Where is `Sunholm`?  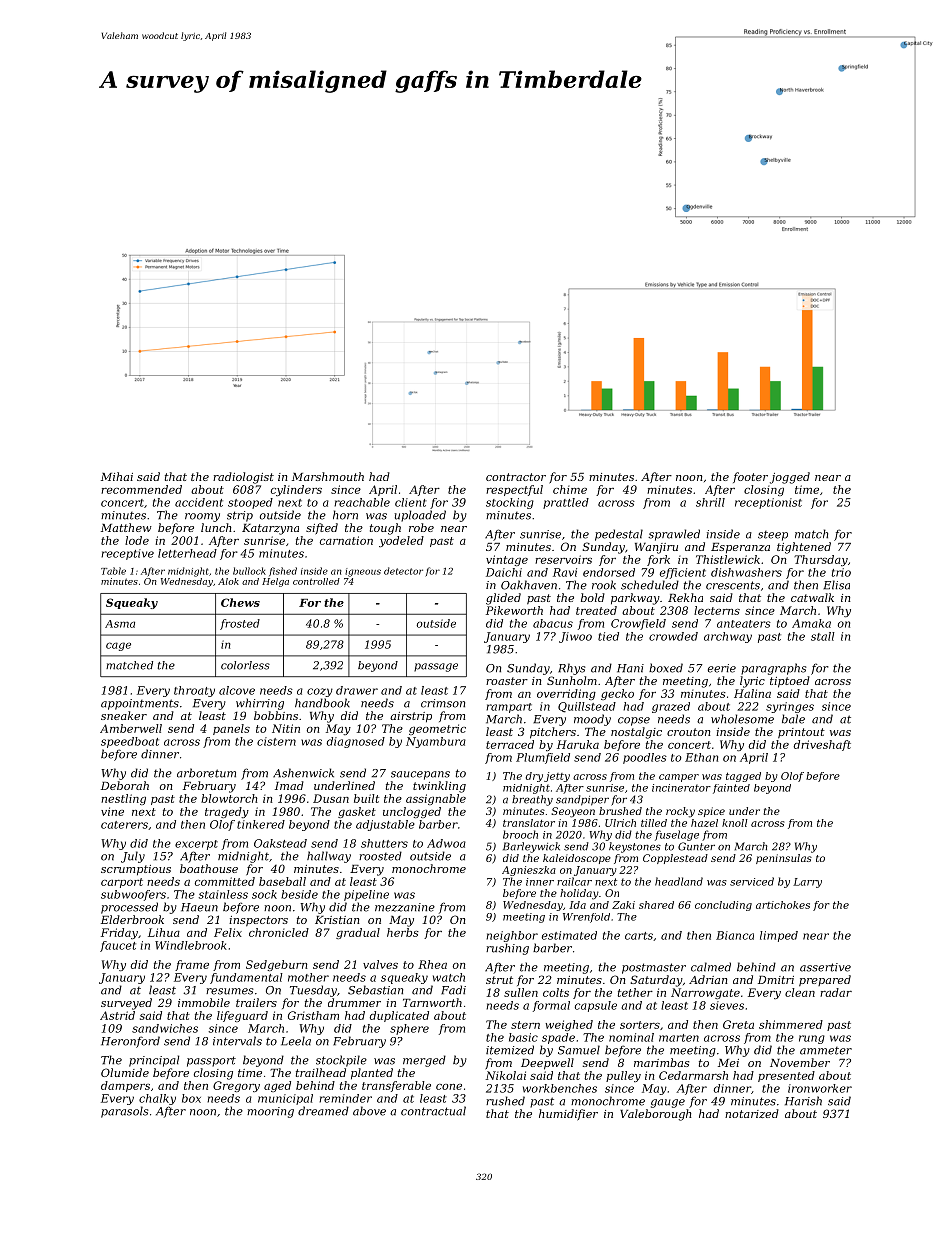 Sunholm is located at coordinates (572, 680).
